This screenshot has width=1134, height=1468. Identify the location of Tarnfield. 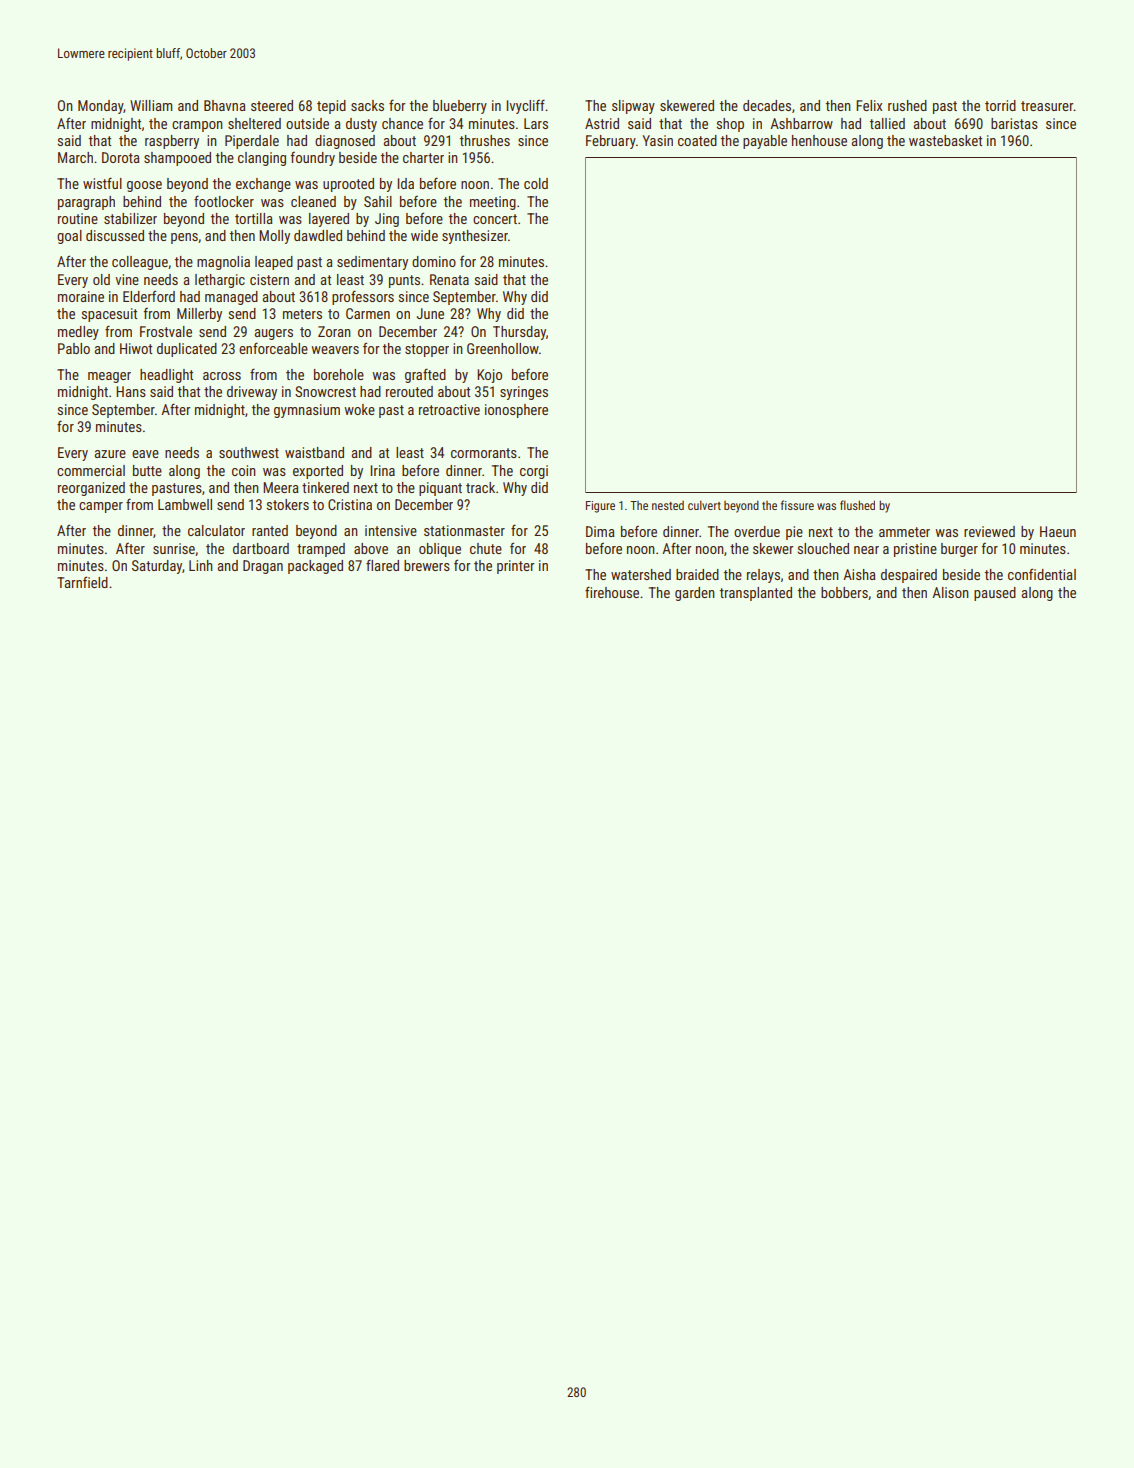
(82, 582).
